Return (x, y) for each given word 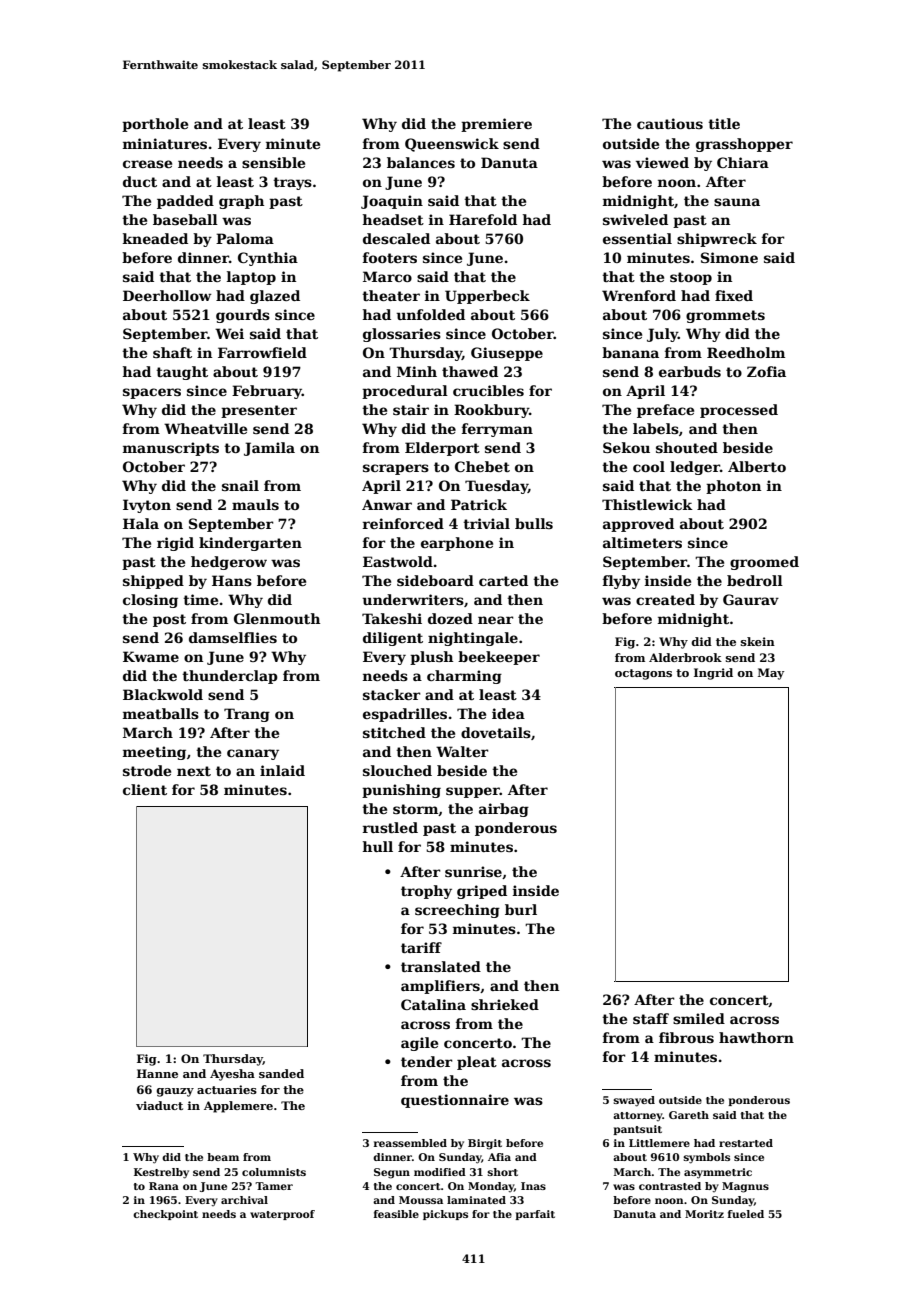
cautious (670, 123)
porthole (155, 125)
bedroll (755, 580)
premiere (496, 125)
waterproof (282, 1215)
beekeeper (499, 658)
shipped (153, 582)
